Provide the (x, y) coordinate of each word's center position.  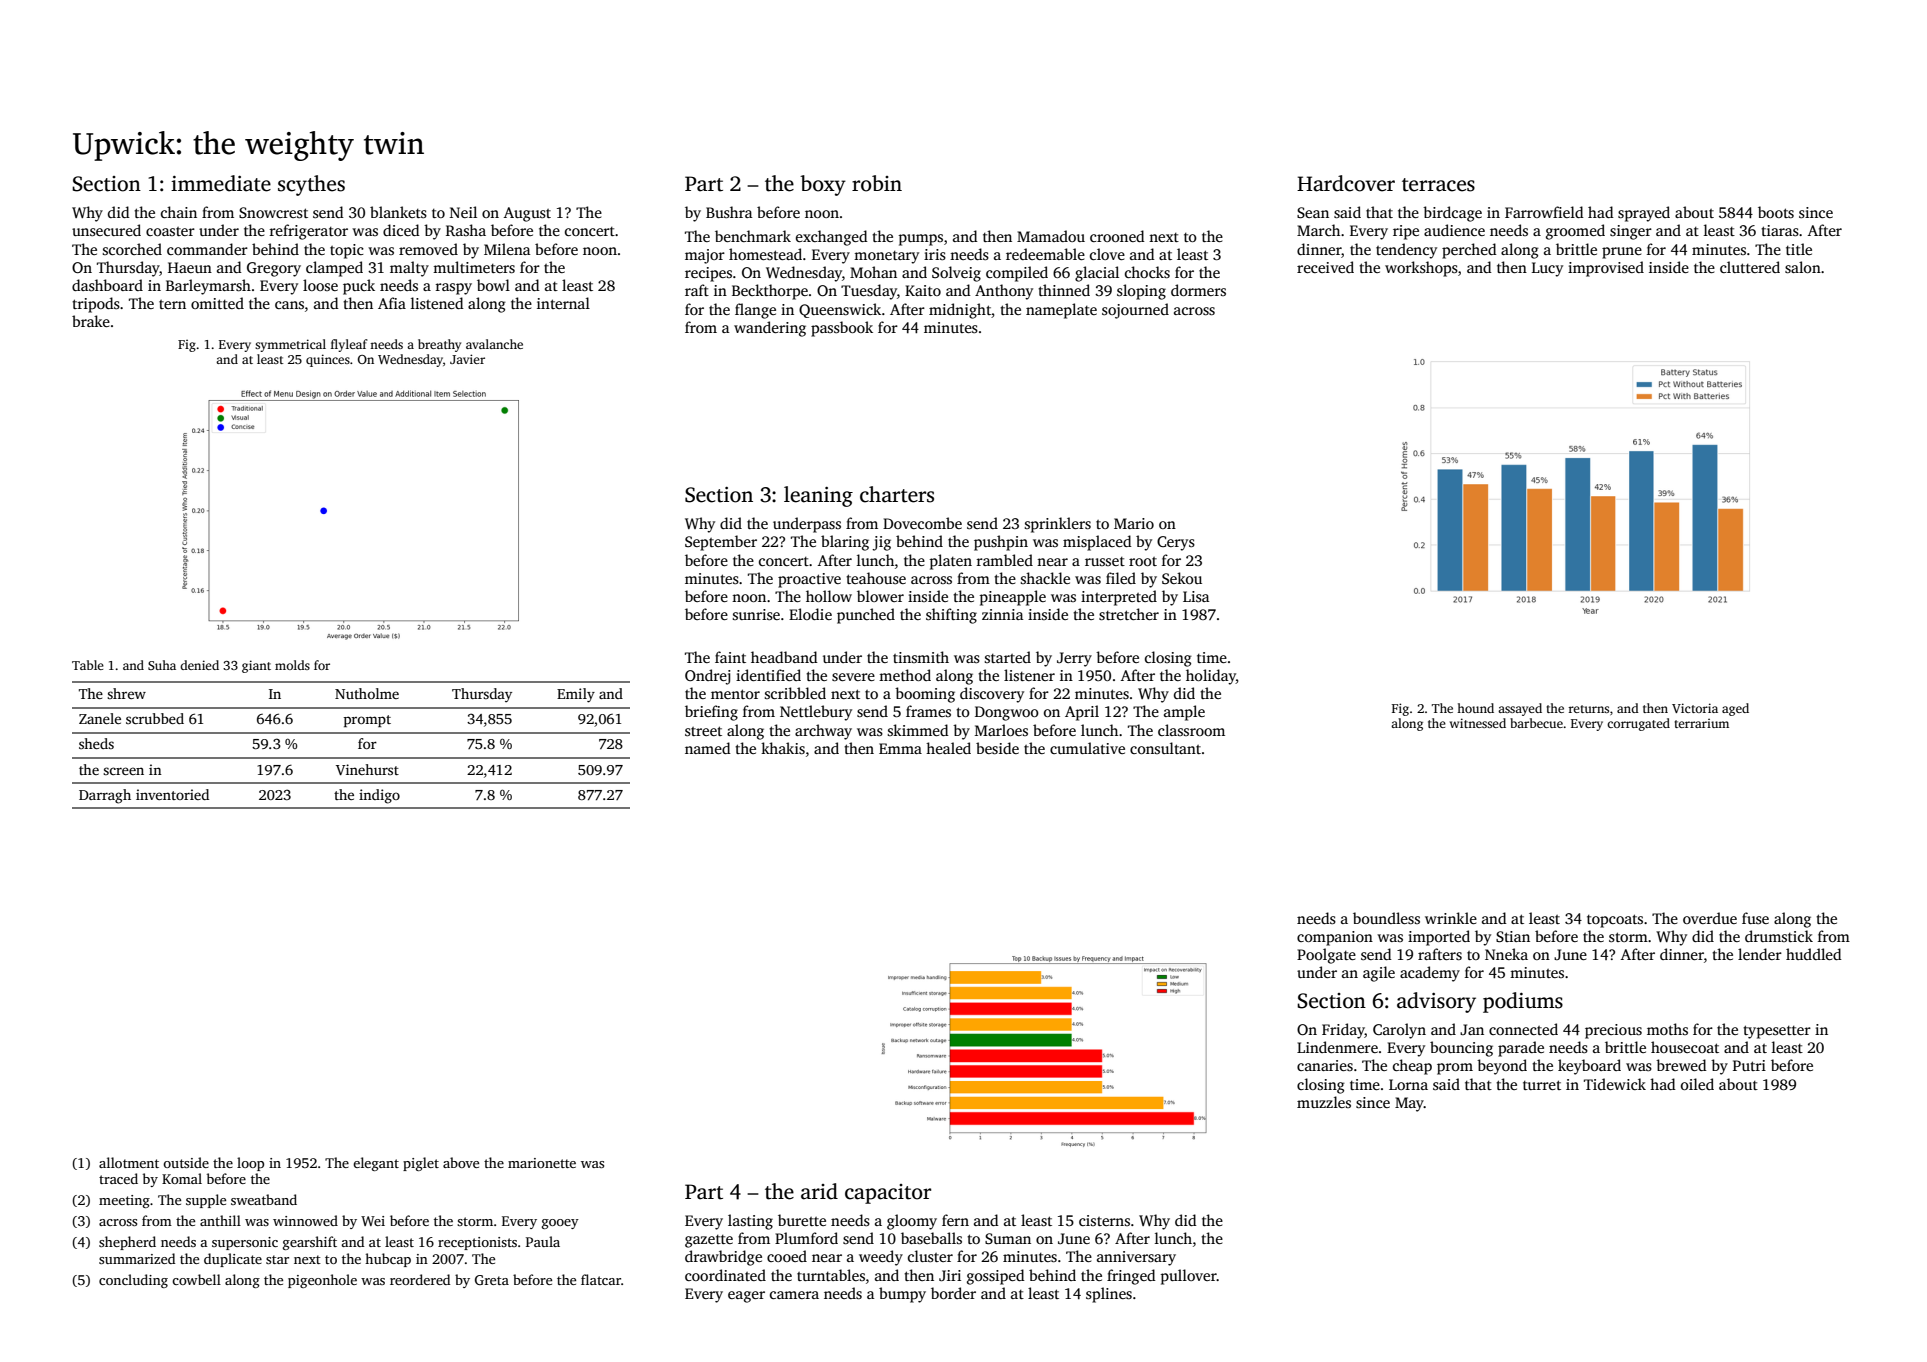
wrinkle (1451, 918)
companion (1335, 938)
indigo (379, 796)
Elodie (810, 614)
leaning (818, 496)
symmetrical (290, 345)
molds (292, 665)
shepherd (127, 1243)
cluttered (1750, 267)
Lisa (1196, 596)
